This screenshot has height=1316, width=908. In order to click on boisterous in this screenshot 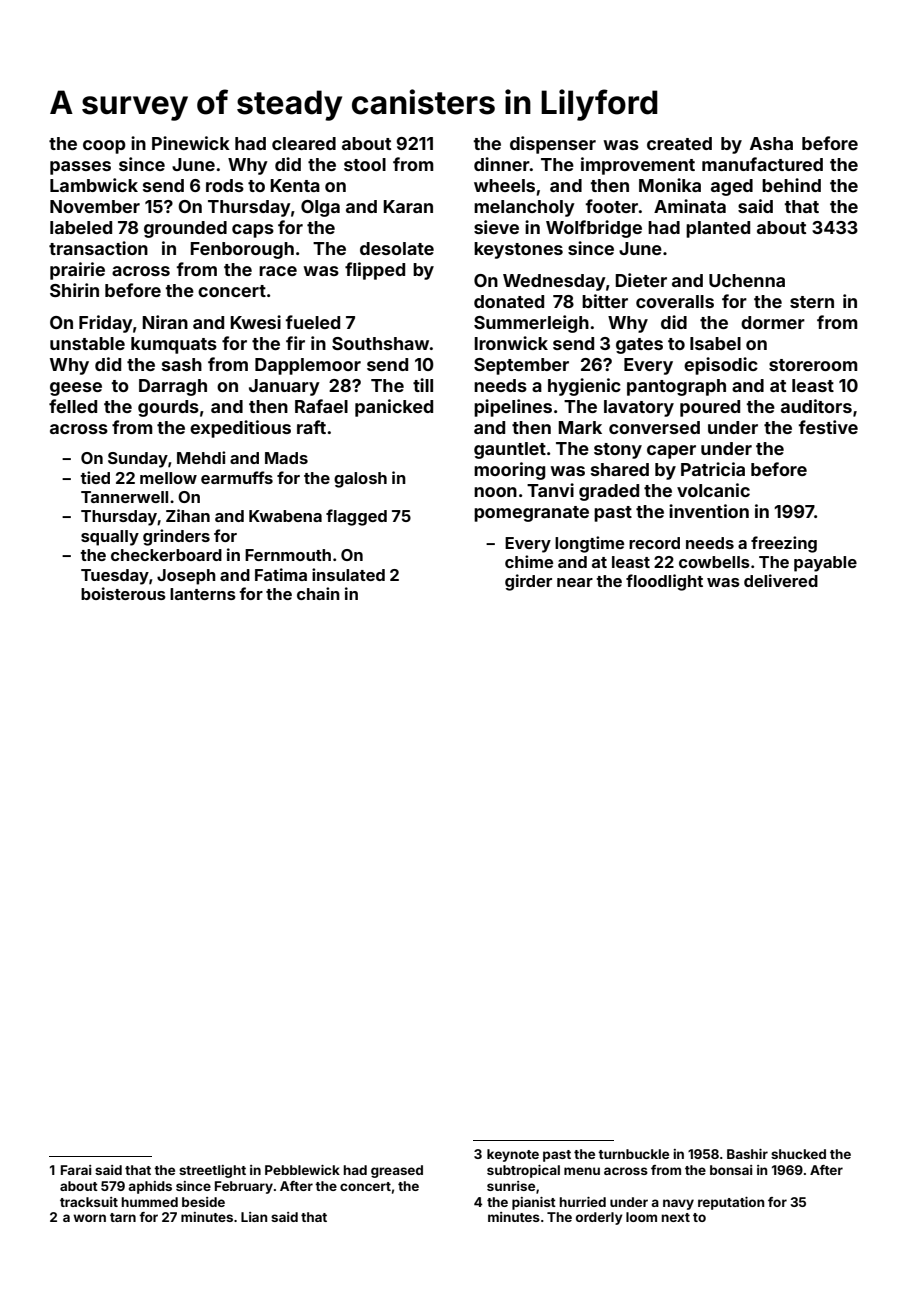, I will do `click(123, 593)`.
